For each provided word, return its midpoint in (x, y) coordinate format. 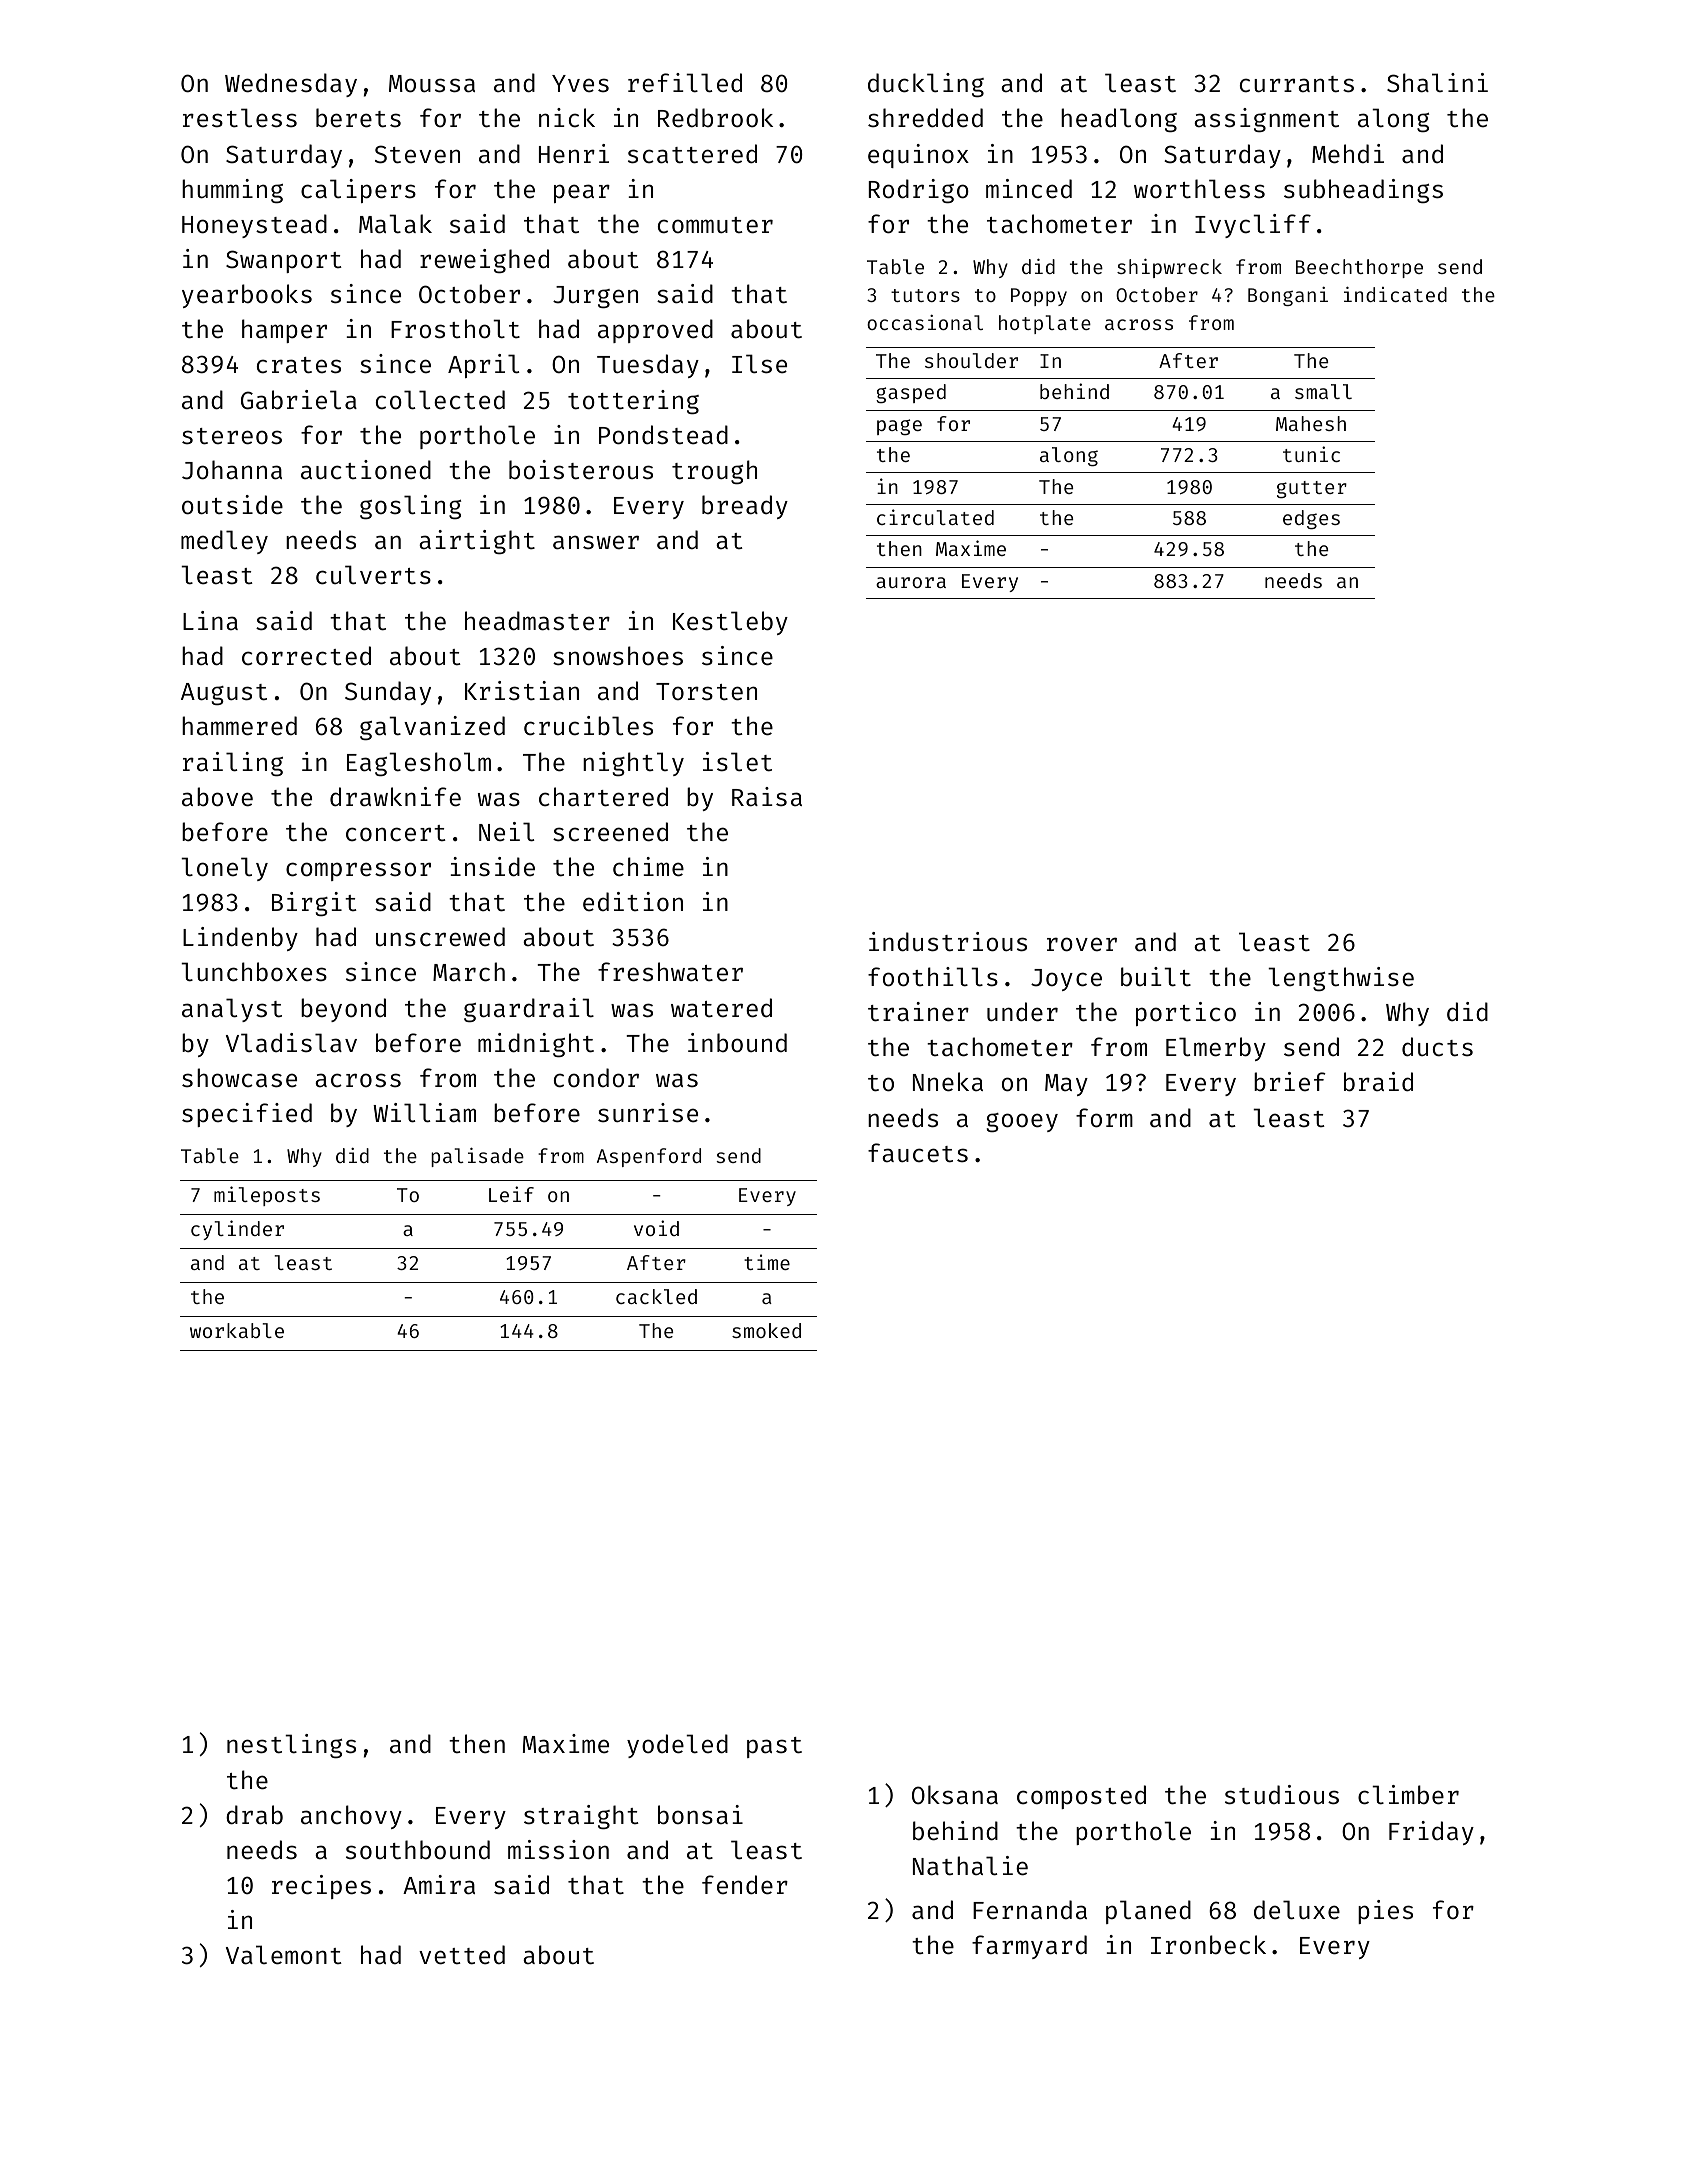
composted (1081, 1797)
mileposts (267, 1196)
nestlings (291, 1746)
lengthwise (1341, 979)
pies (1385, 1912)
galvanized (432, 728)
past (774, 1747)
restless (240, 118)
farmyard (1029, 1947)
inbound (737, 1042)
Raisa (767, 797)
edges (1311, 519)
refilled (685, 83)
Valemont (284, 1955)
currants (1297, 84)
